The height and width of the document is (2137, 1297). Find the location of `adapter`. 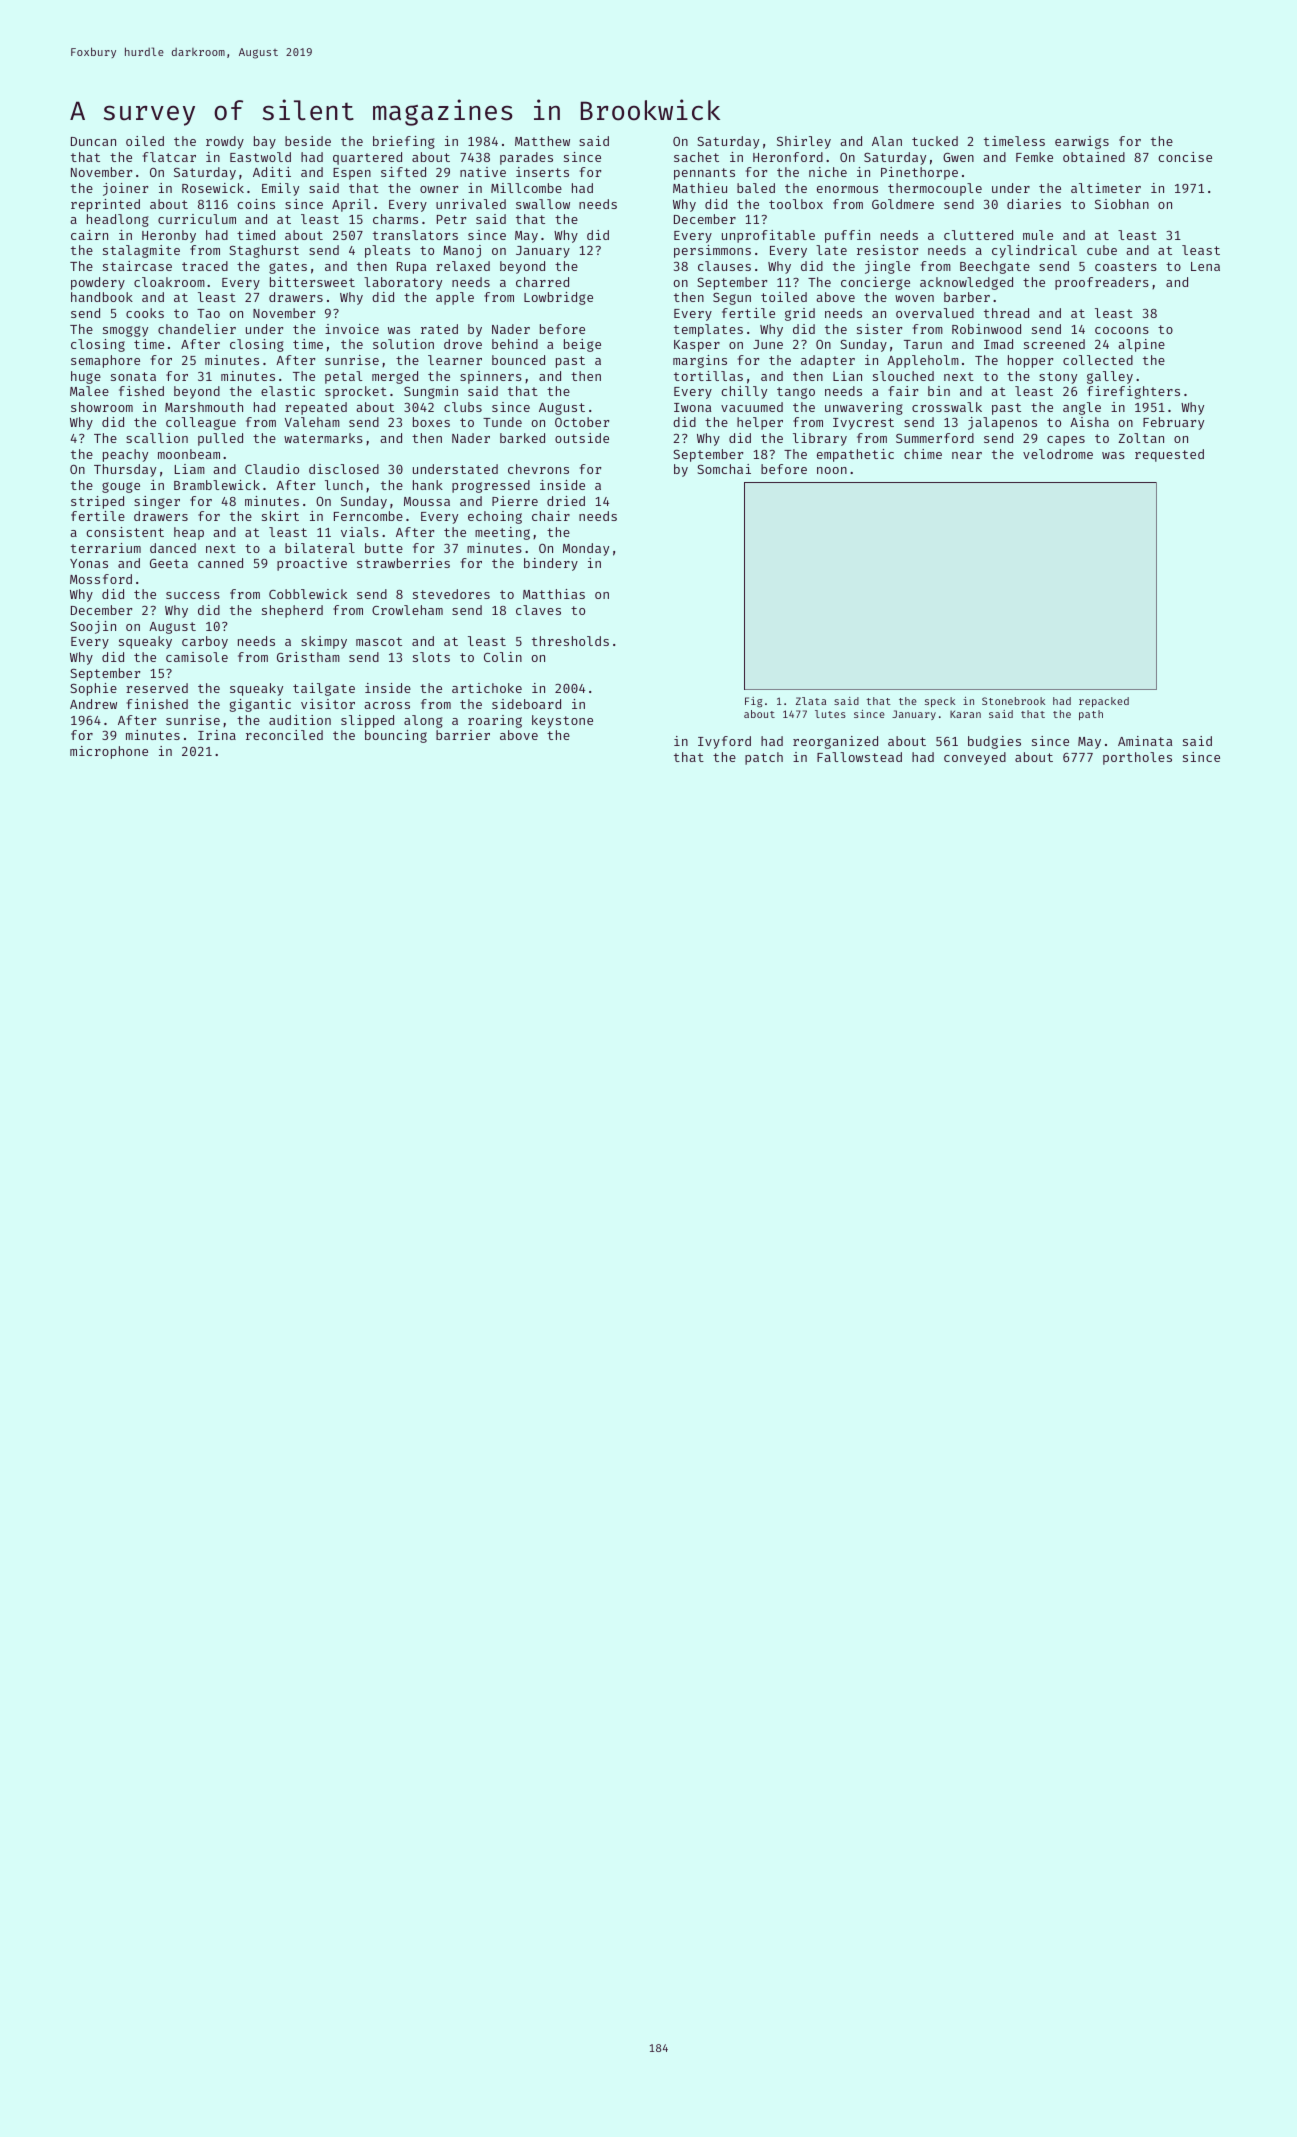

adapter is located at coordinates (828, 361).
